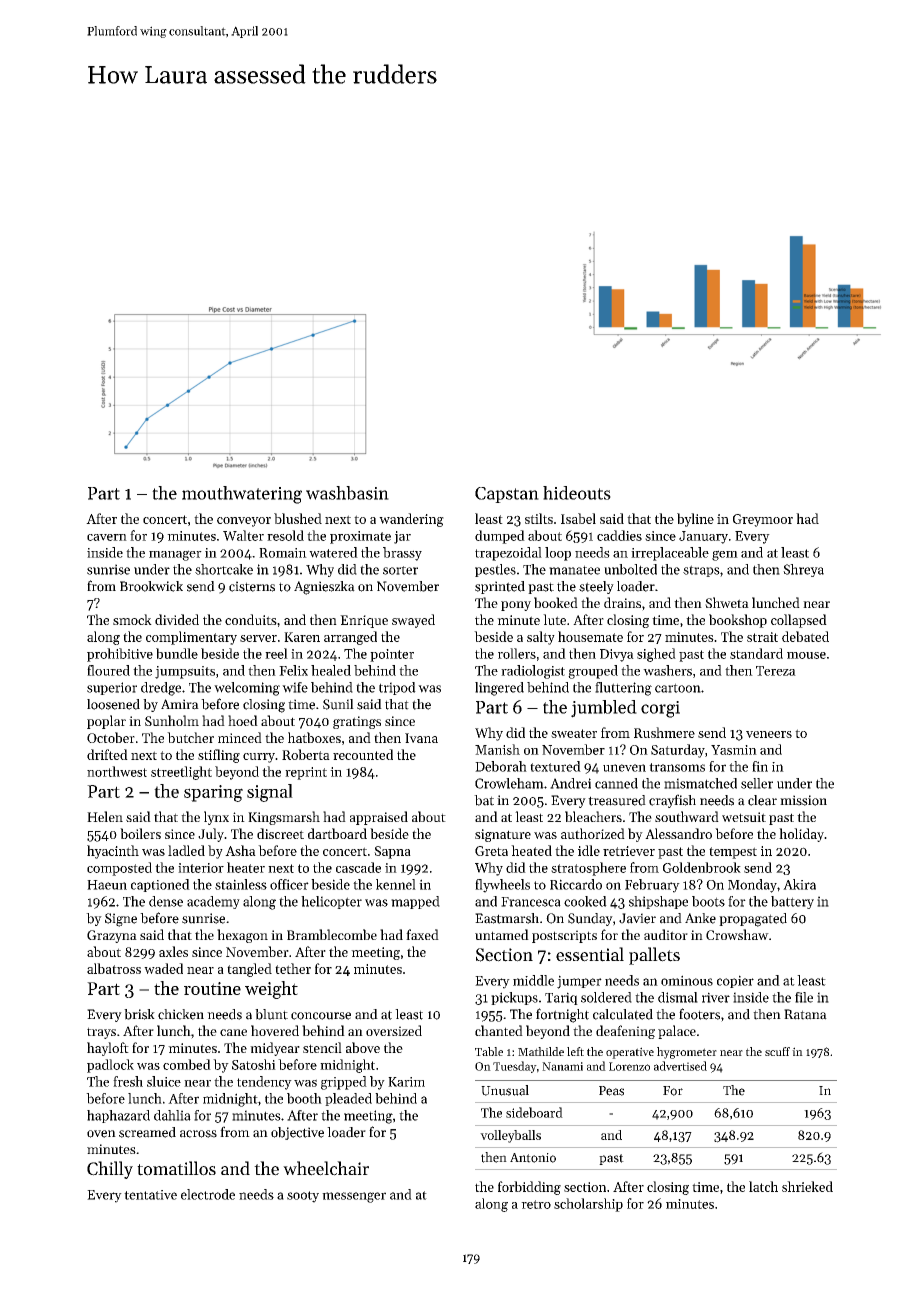 The width and height of the screenshot is (924, 1308). I want to click on captioned, so click(160, 885).
